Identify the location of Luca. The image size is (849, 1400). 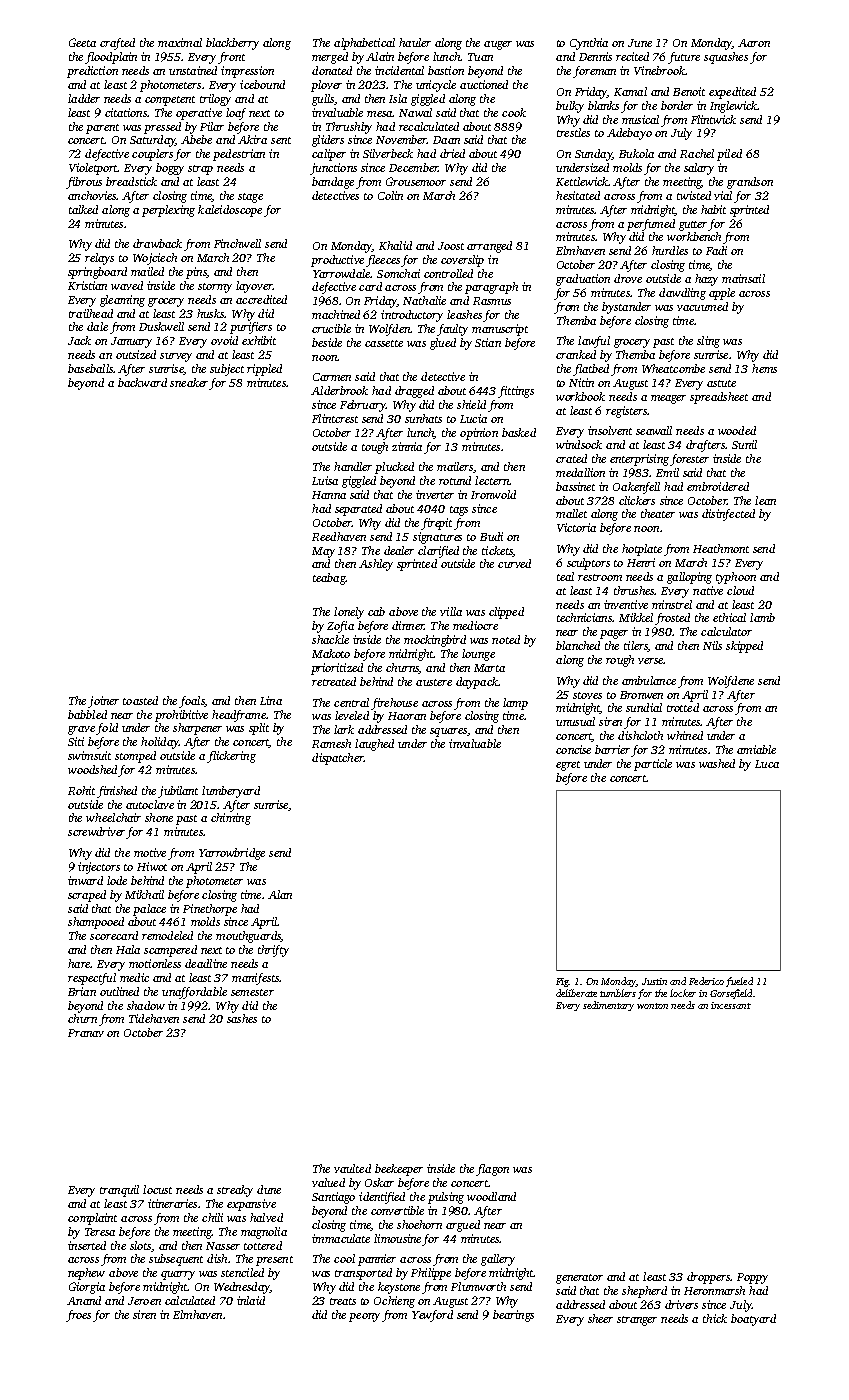
(767, 764).
